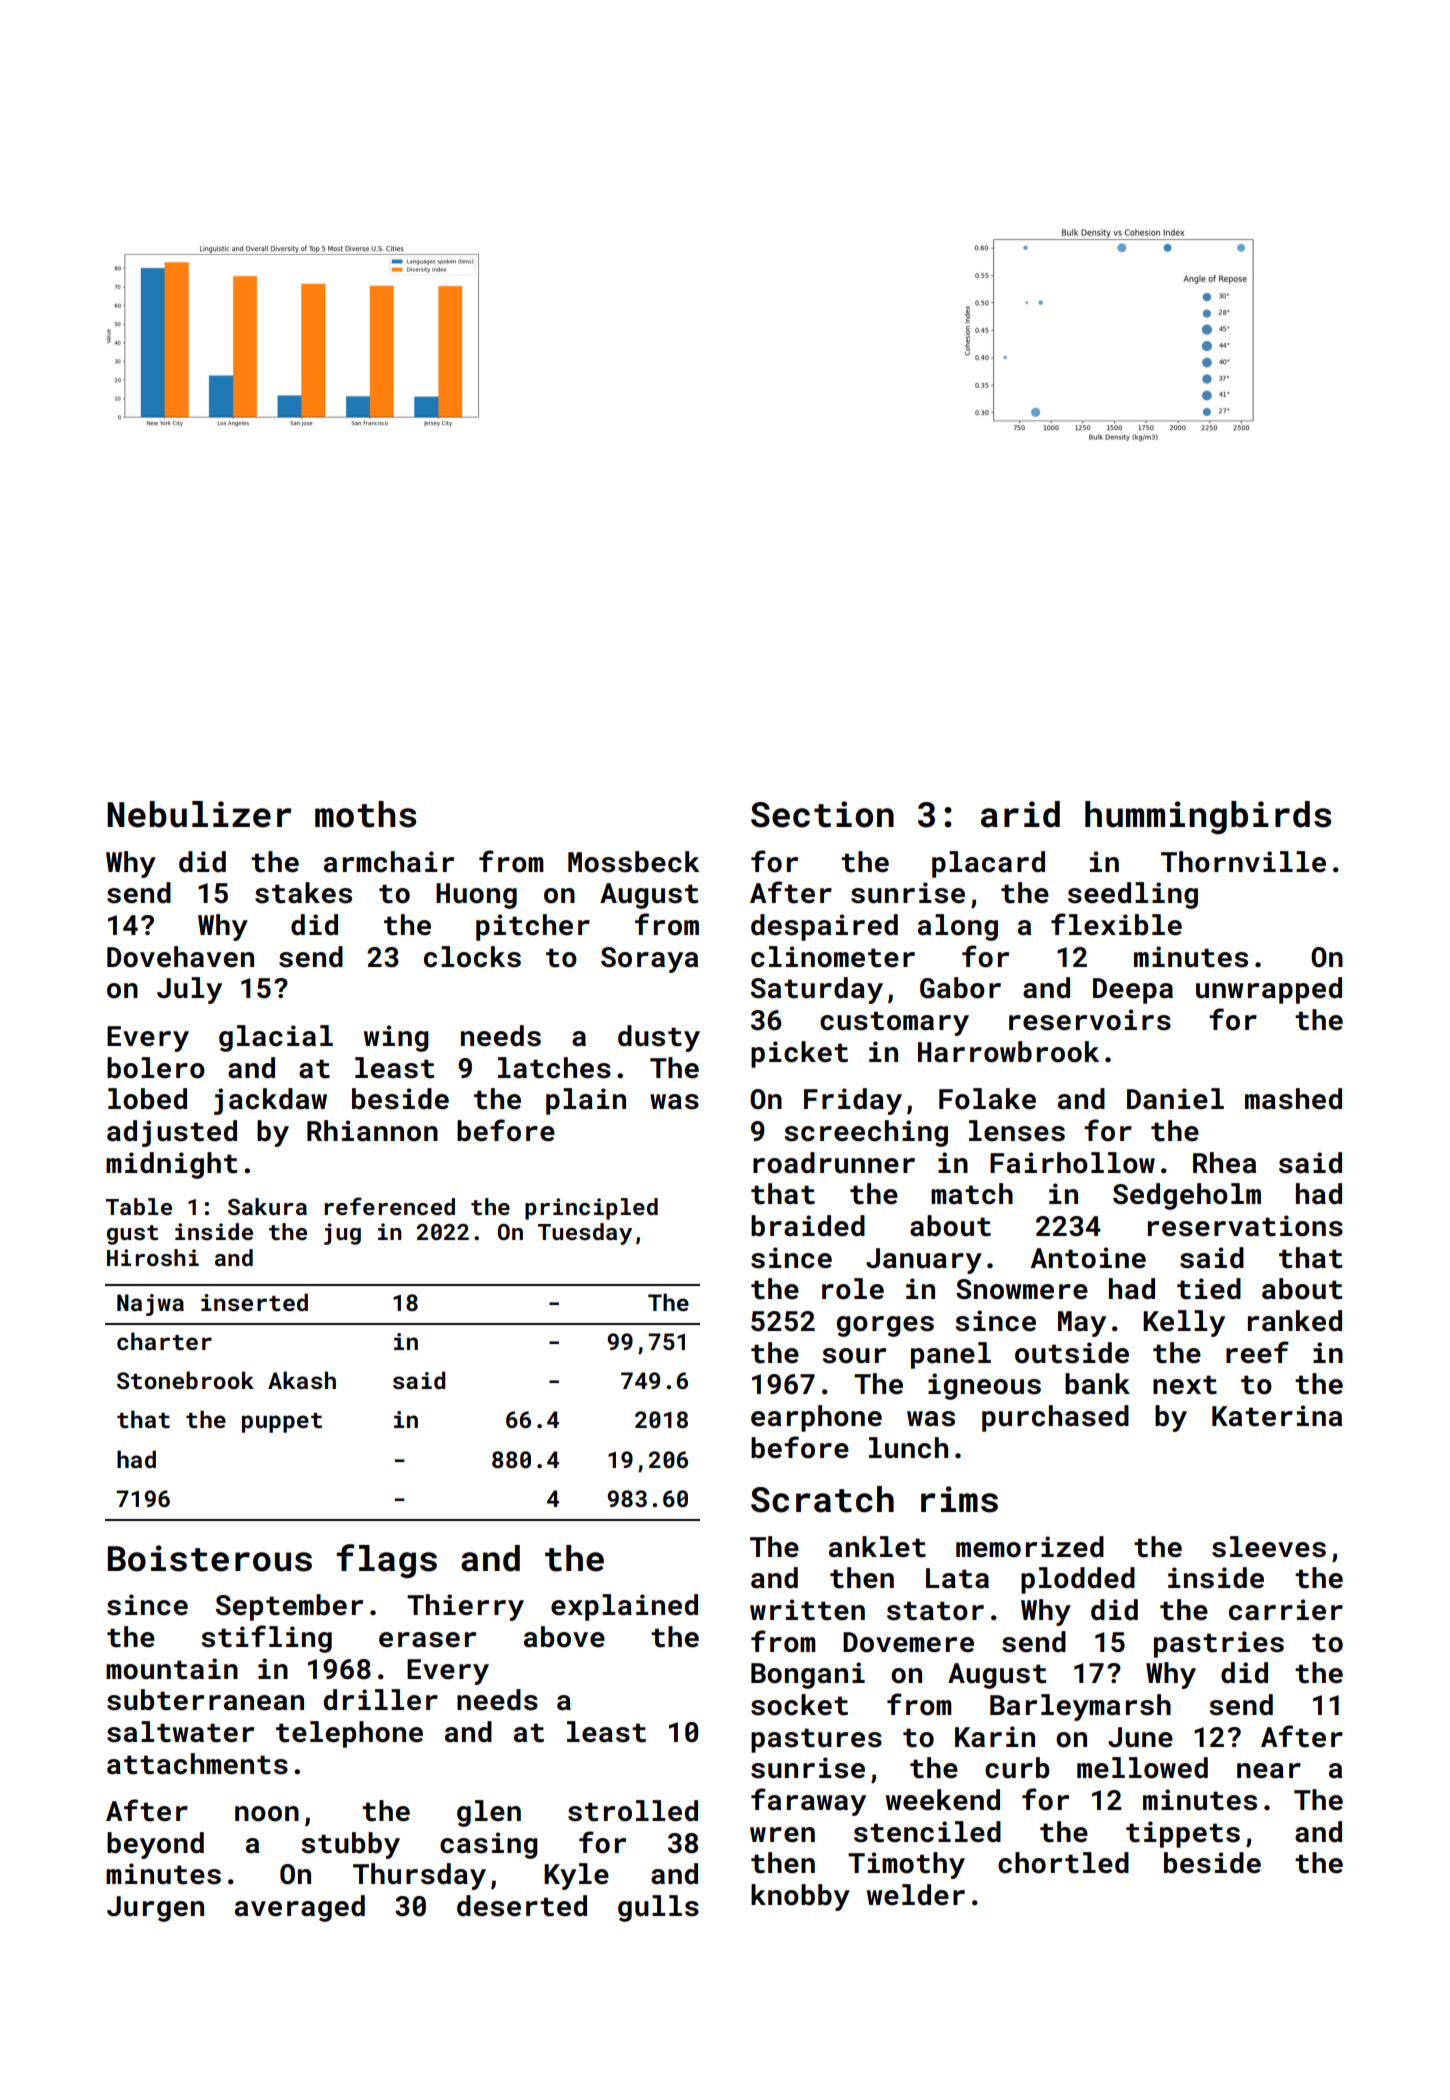  Describe the element at coordinates (210, 1558) in the document. I see `Boisterous` at that location.
